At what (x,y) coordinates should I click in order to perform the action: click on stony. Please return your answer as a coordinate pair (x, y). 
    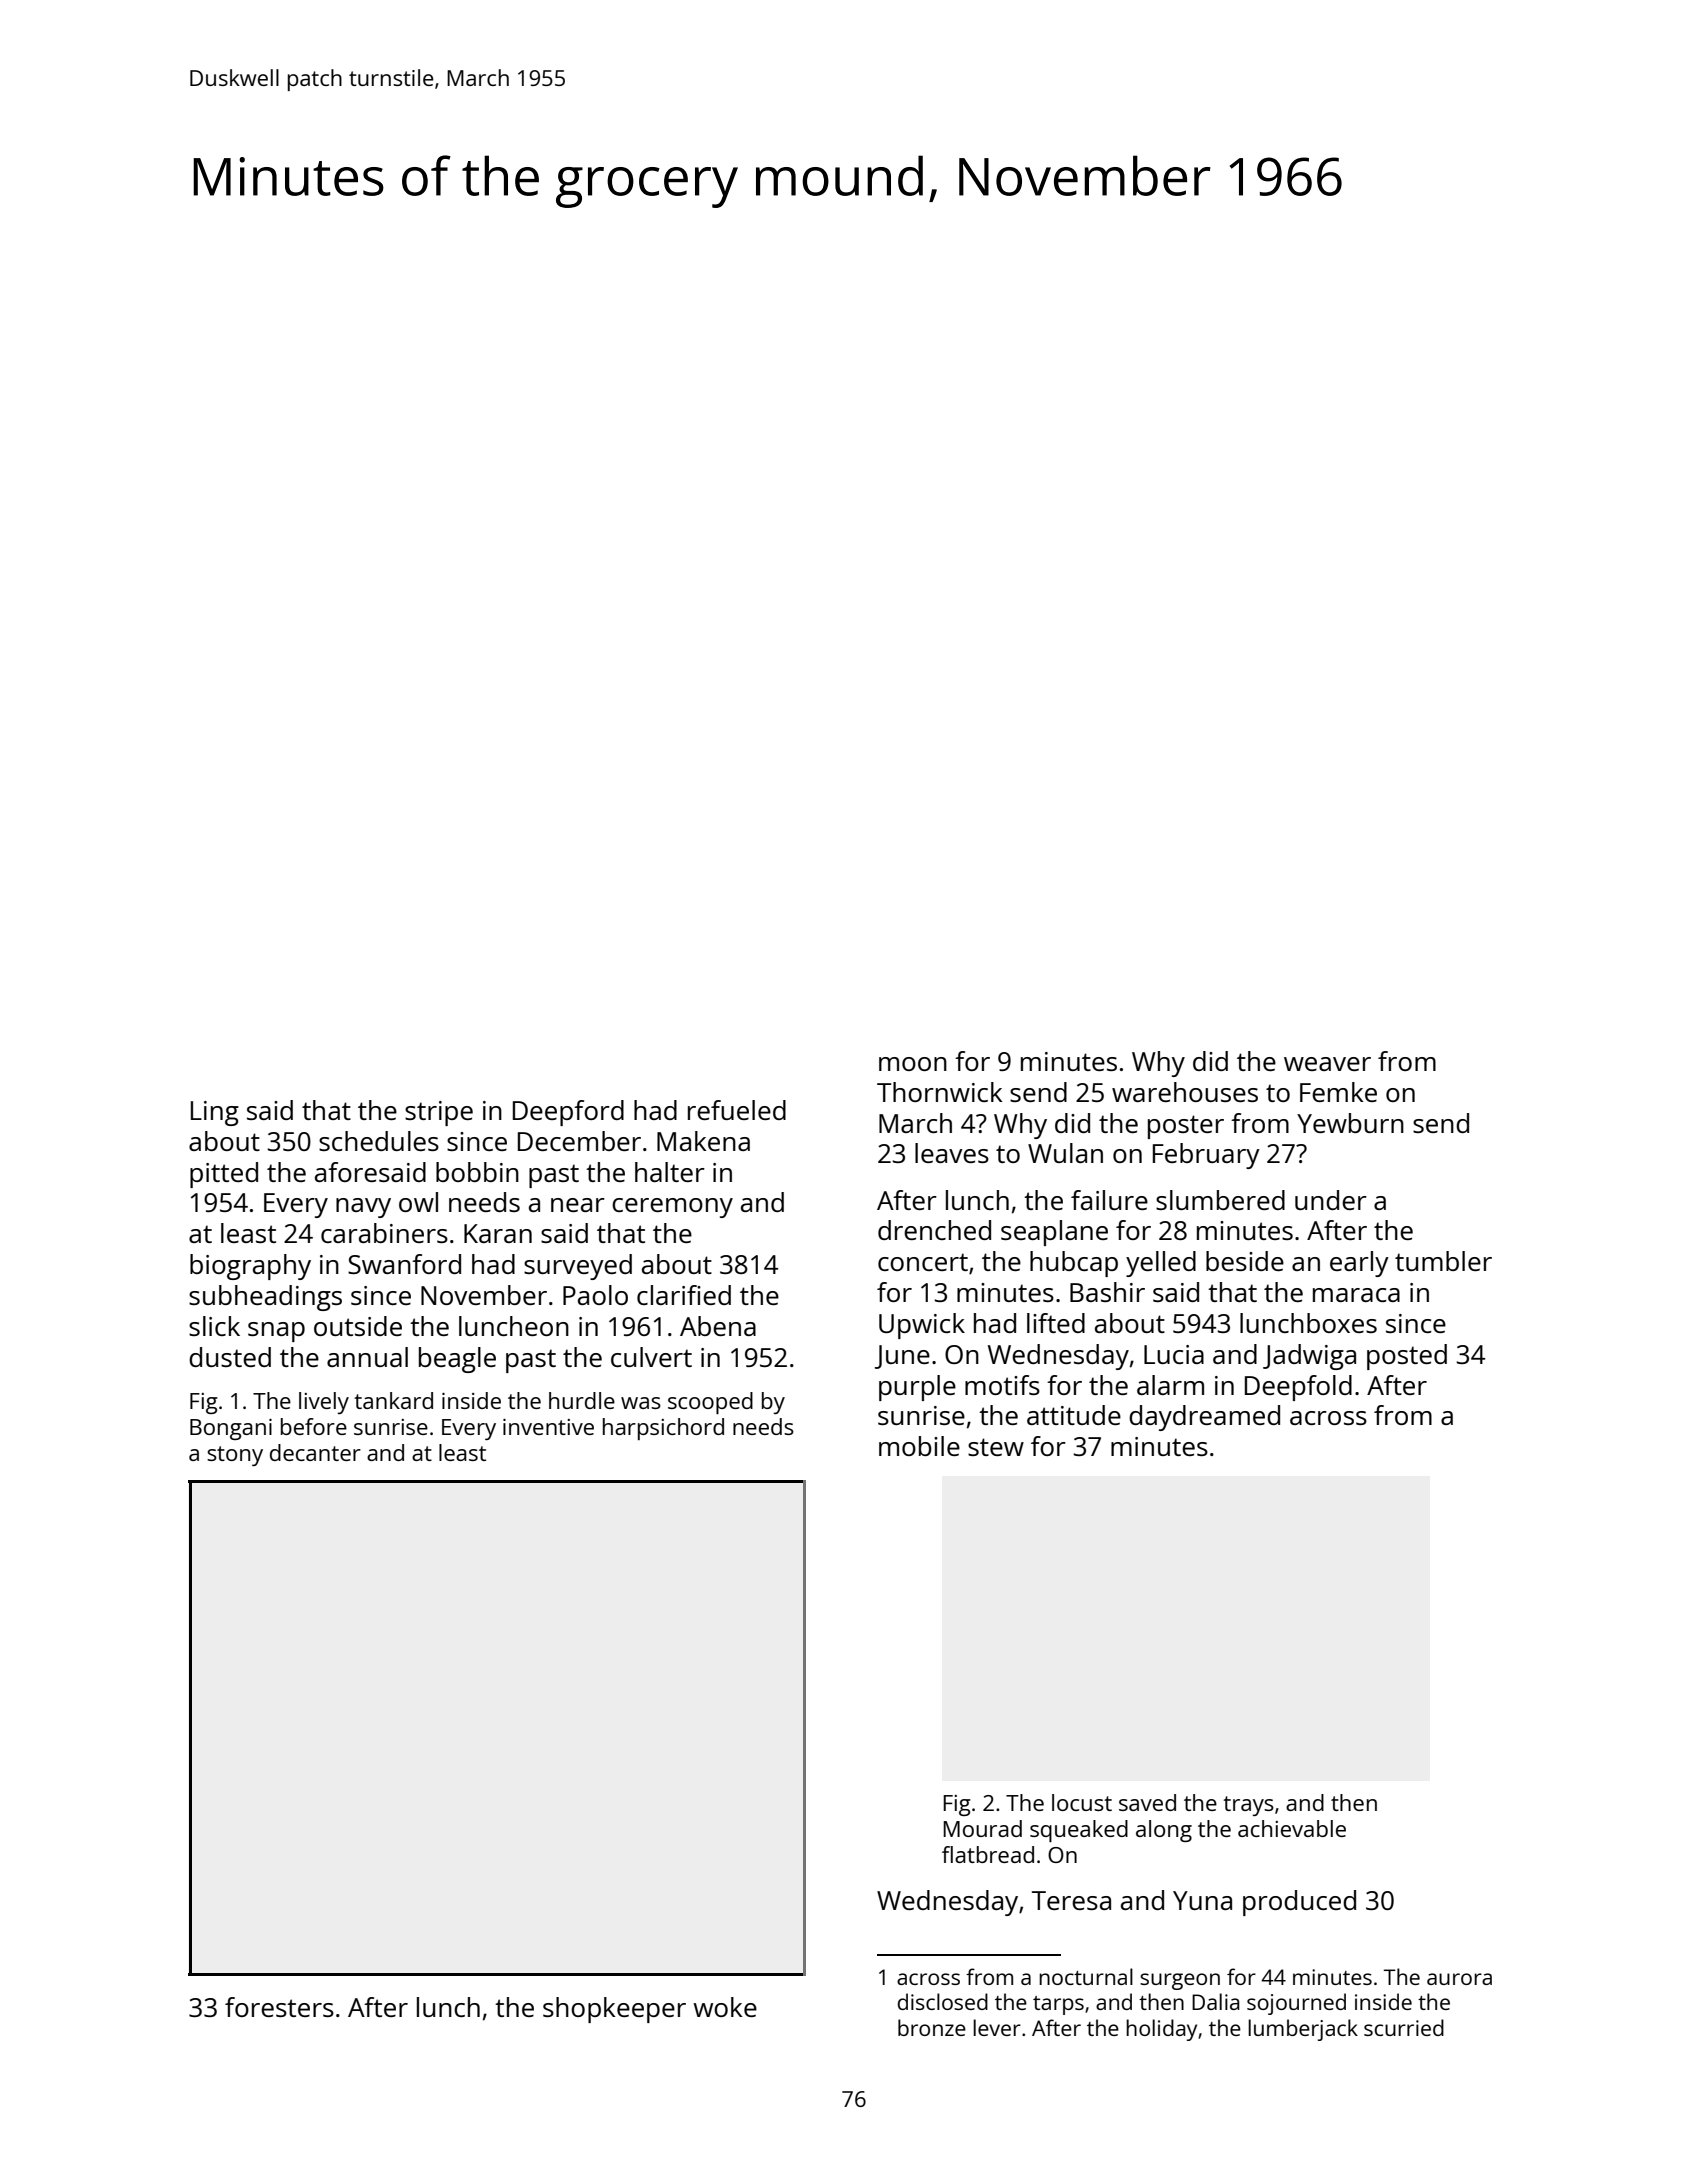
    Looking at the image, I should click on (235, 1456).
